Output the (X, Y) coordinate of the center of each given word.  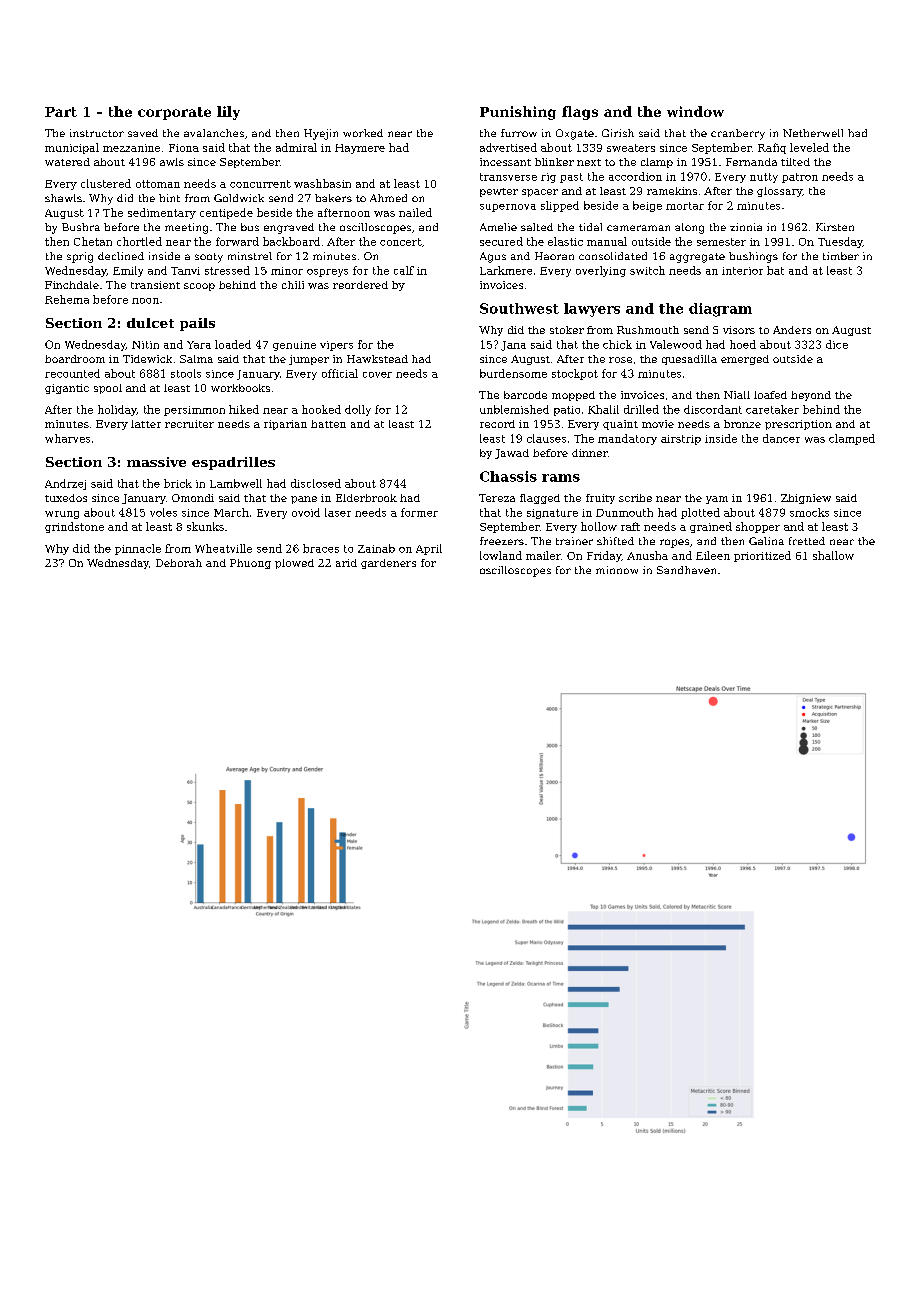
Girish (618, 133)
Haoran (554, 256)
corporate (174, 113)
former (419, 512)
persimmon (194, 411)
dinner (590, 453)
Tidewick (147, 359)
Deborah (179, 563)
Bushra (81, 227)
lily (228, 113)
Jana (513, 346)
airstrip (681, 440)
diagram (720, 310)
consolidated (613, 256)
